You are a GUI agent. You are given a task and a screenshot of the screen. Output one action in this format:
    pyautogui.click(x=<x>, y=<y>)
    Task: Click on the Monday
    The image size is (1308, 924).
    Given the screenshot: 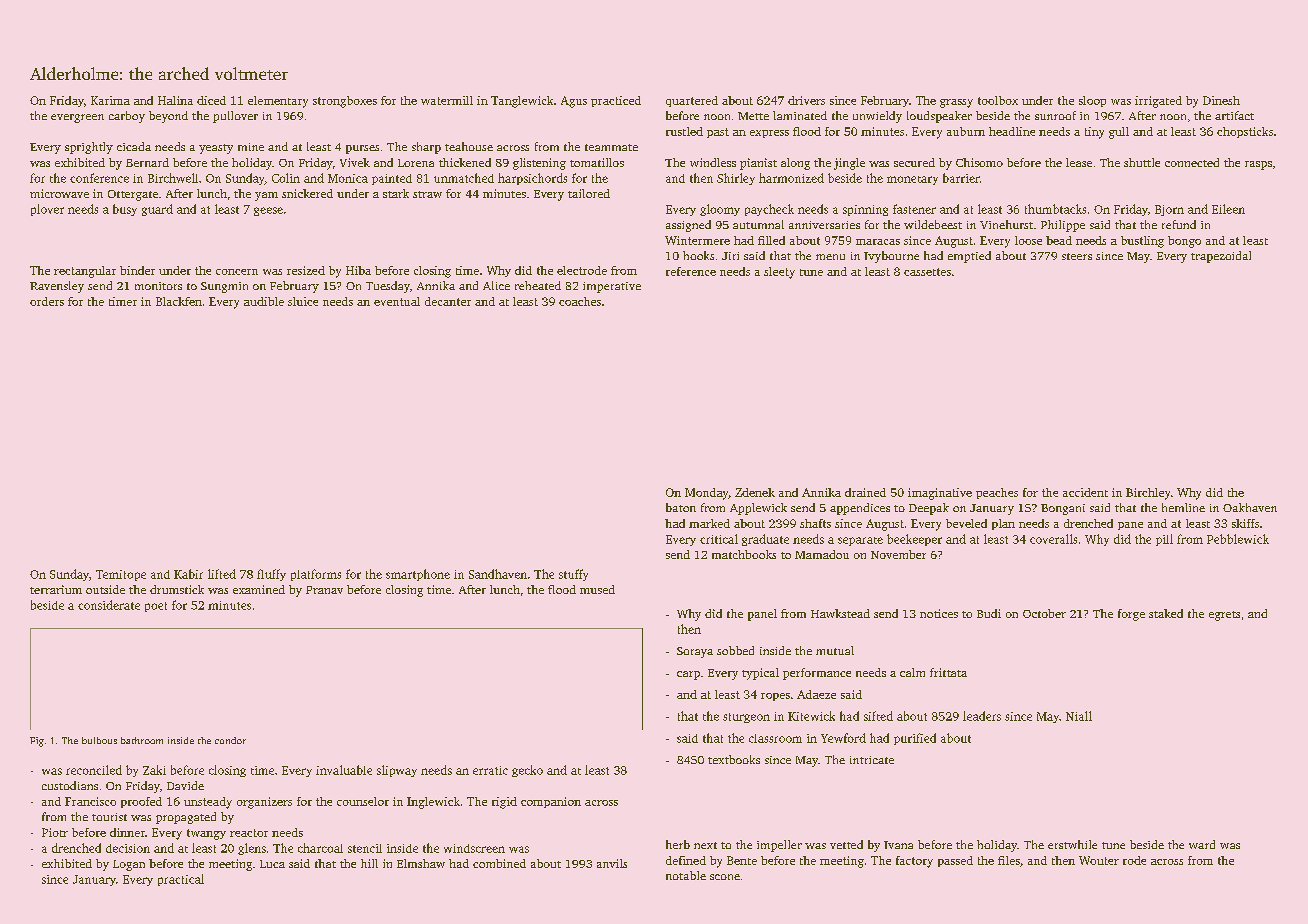 What is the action you would take?
    pyautogui.click(x=707, y=494)
